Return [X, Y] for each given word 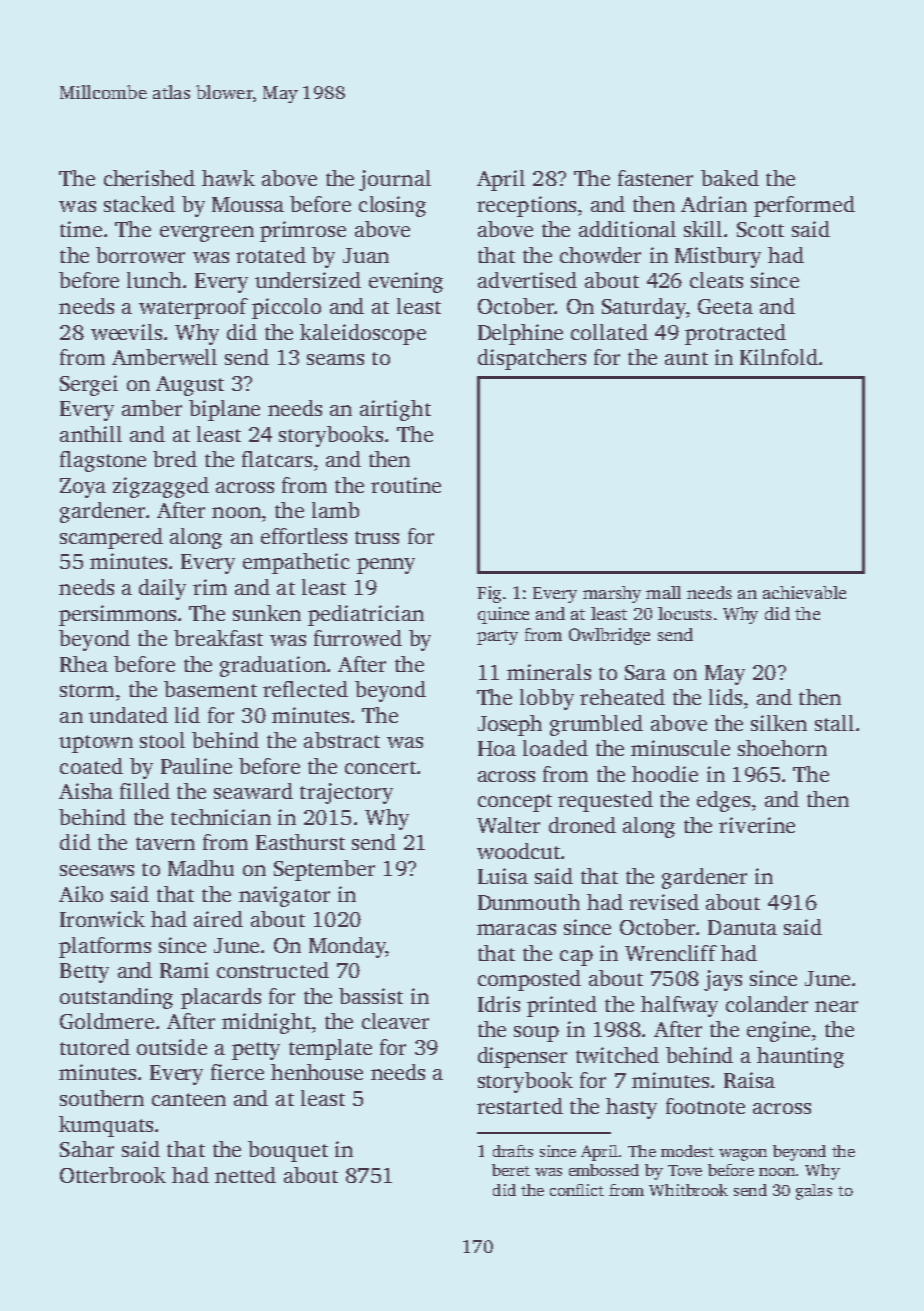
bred [175, 459]
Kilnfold [779, 357]
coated [91, 766]
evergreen [207, 234]
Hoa [497, 748]
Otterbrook [113, 1175]
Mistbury [718, 257]
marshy [612, 594]
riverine [757, 825]
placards [221, 998]
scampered [111, 538]
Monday [347, 947]
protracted [735, 334]
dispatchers [532, 359]
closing [392, 206]
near [836, 1006]
